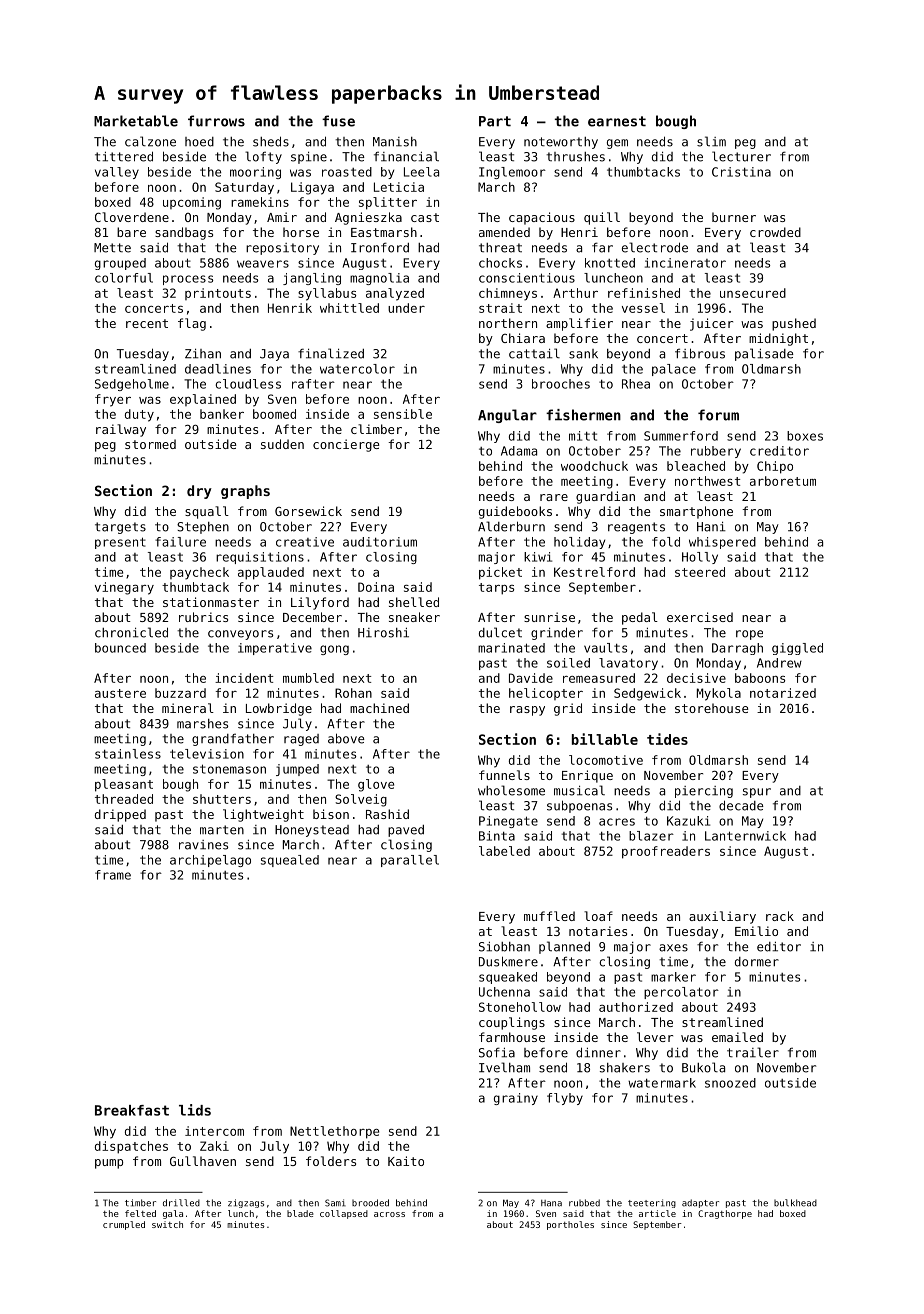 The width and height of the screenshot is (924, 1314). I want to click on furrows, so click(216, 121).
